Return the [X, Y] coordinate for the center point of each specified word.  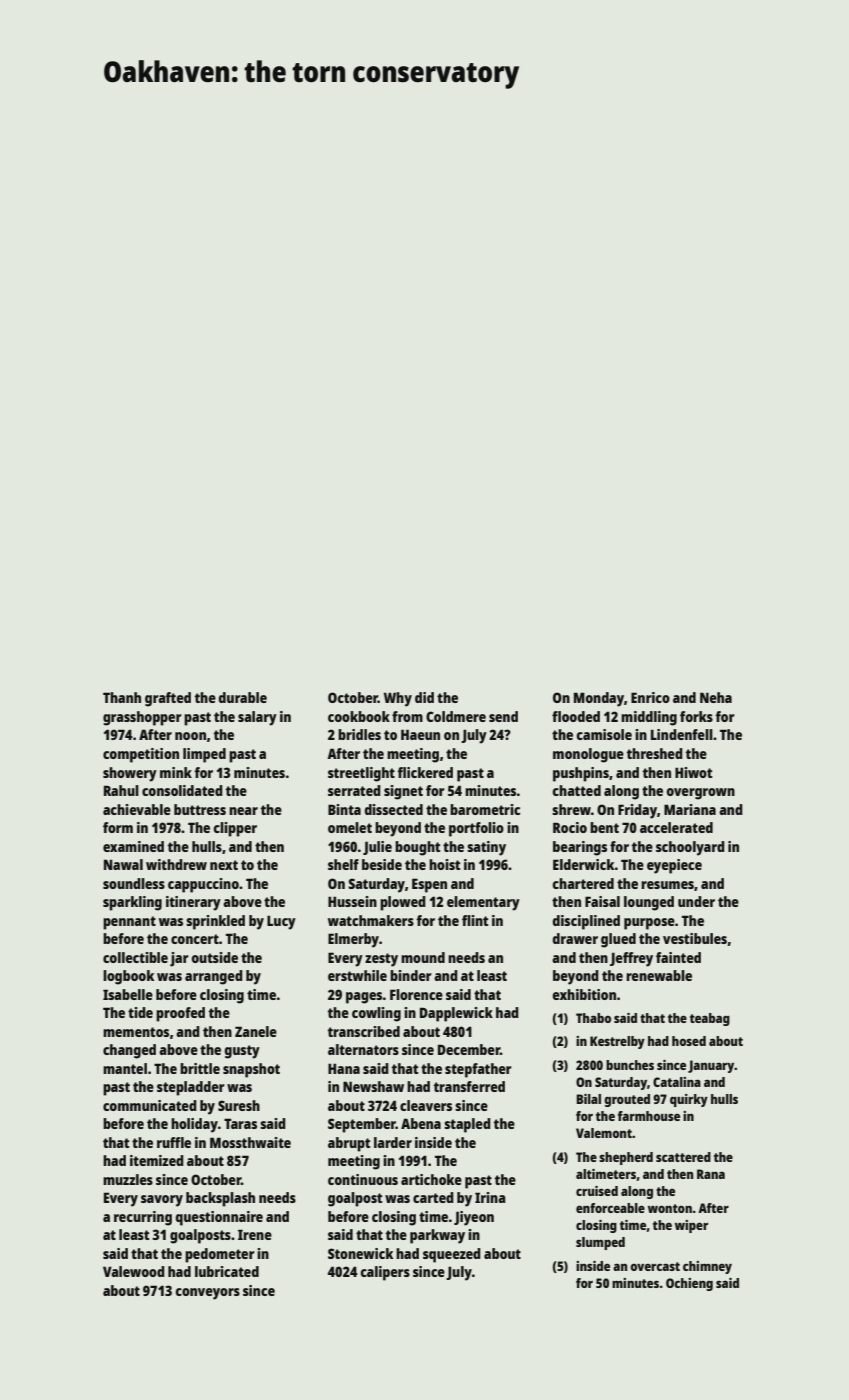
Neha [716, 697]
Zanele [256, 1031]
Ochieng [689, 1284]
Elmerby [353, 940]
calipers [385, 1273]
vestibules [695, 938]
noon [190, 736]
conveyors [208, 1294]
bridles [359, 734]
